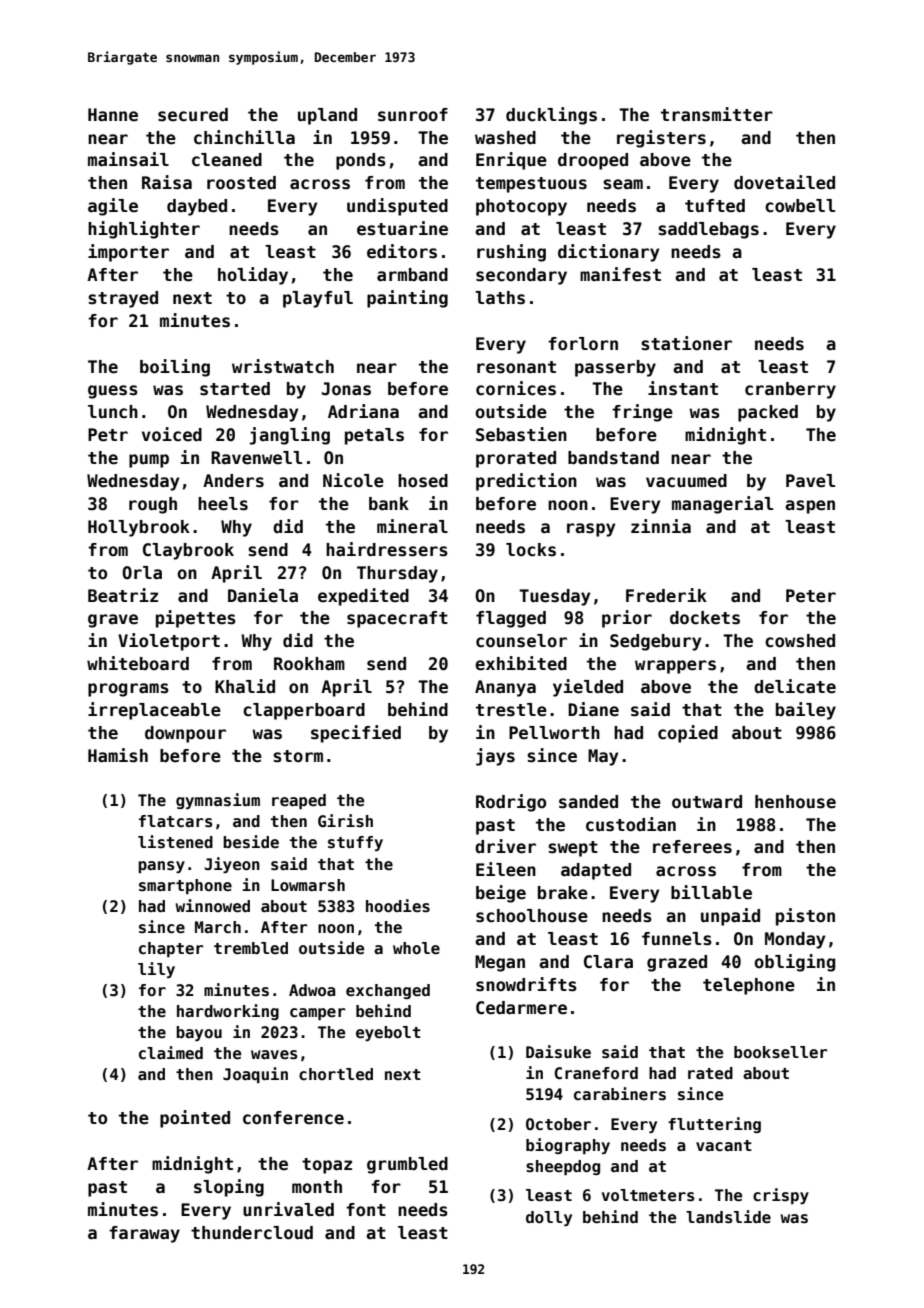 The height and width of the image is (1308, 924). Describe the element at coordinates (412, 275) in the image. I see `armband` at that location.
